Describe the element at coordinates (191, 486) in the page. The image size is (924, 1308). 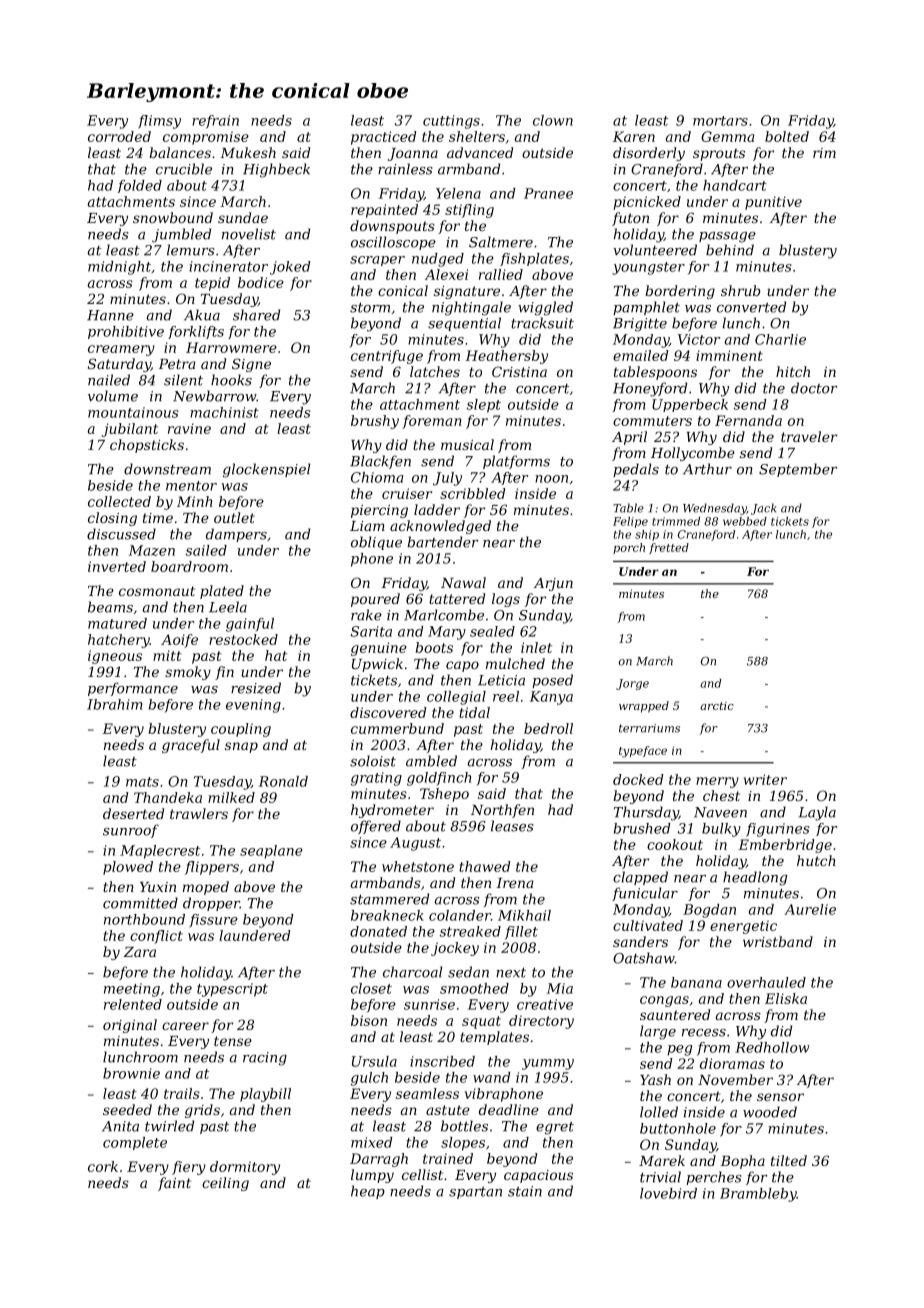
I see `mentor` at that location.
